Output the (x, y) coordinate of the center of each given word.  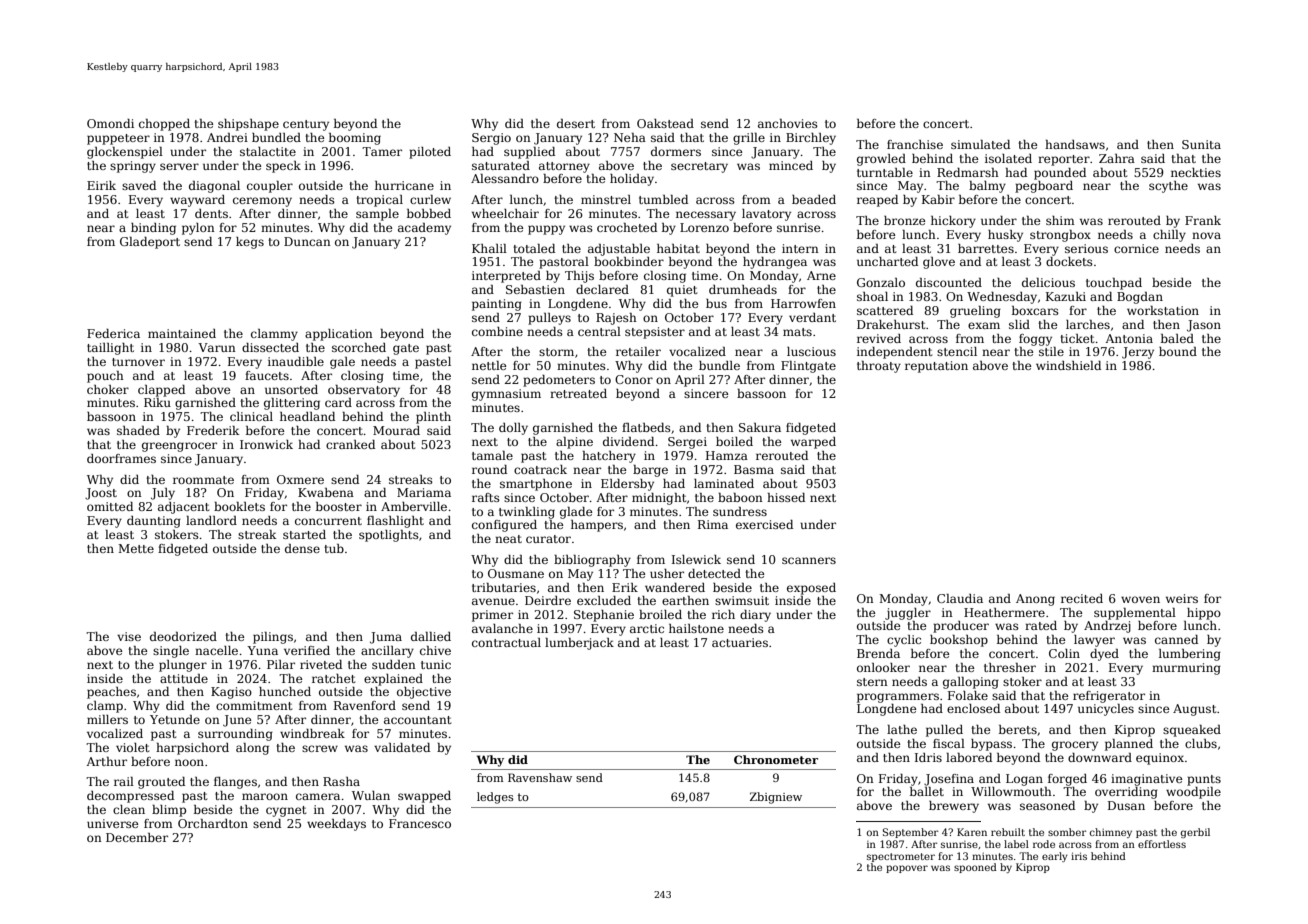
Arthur (106, 761)
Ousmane (516, 573)
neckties (1196, 172)
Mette (136, 548)
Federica (113, 333)
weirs (1182, 598)
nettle (489, 365)
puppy (546, 230)
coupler (270, 187)
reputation (936, 367)
